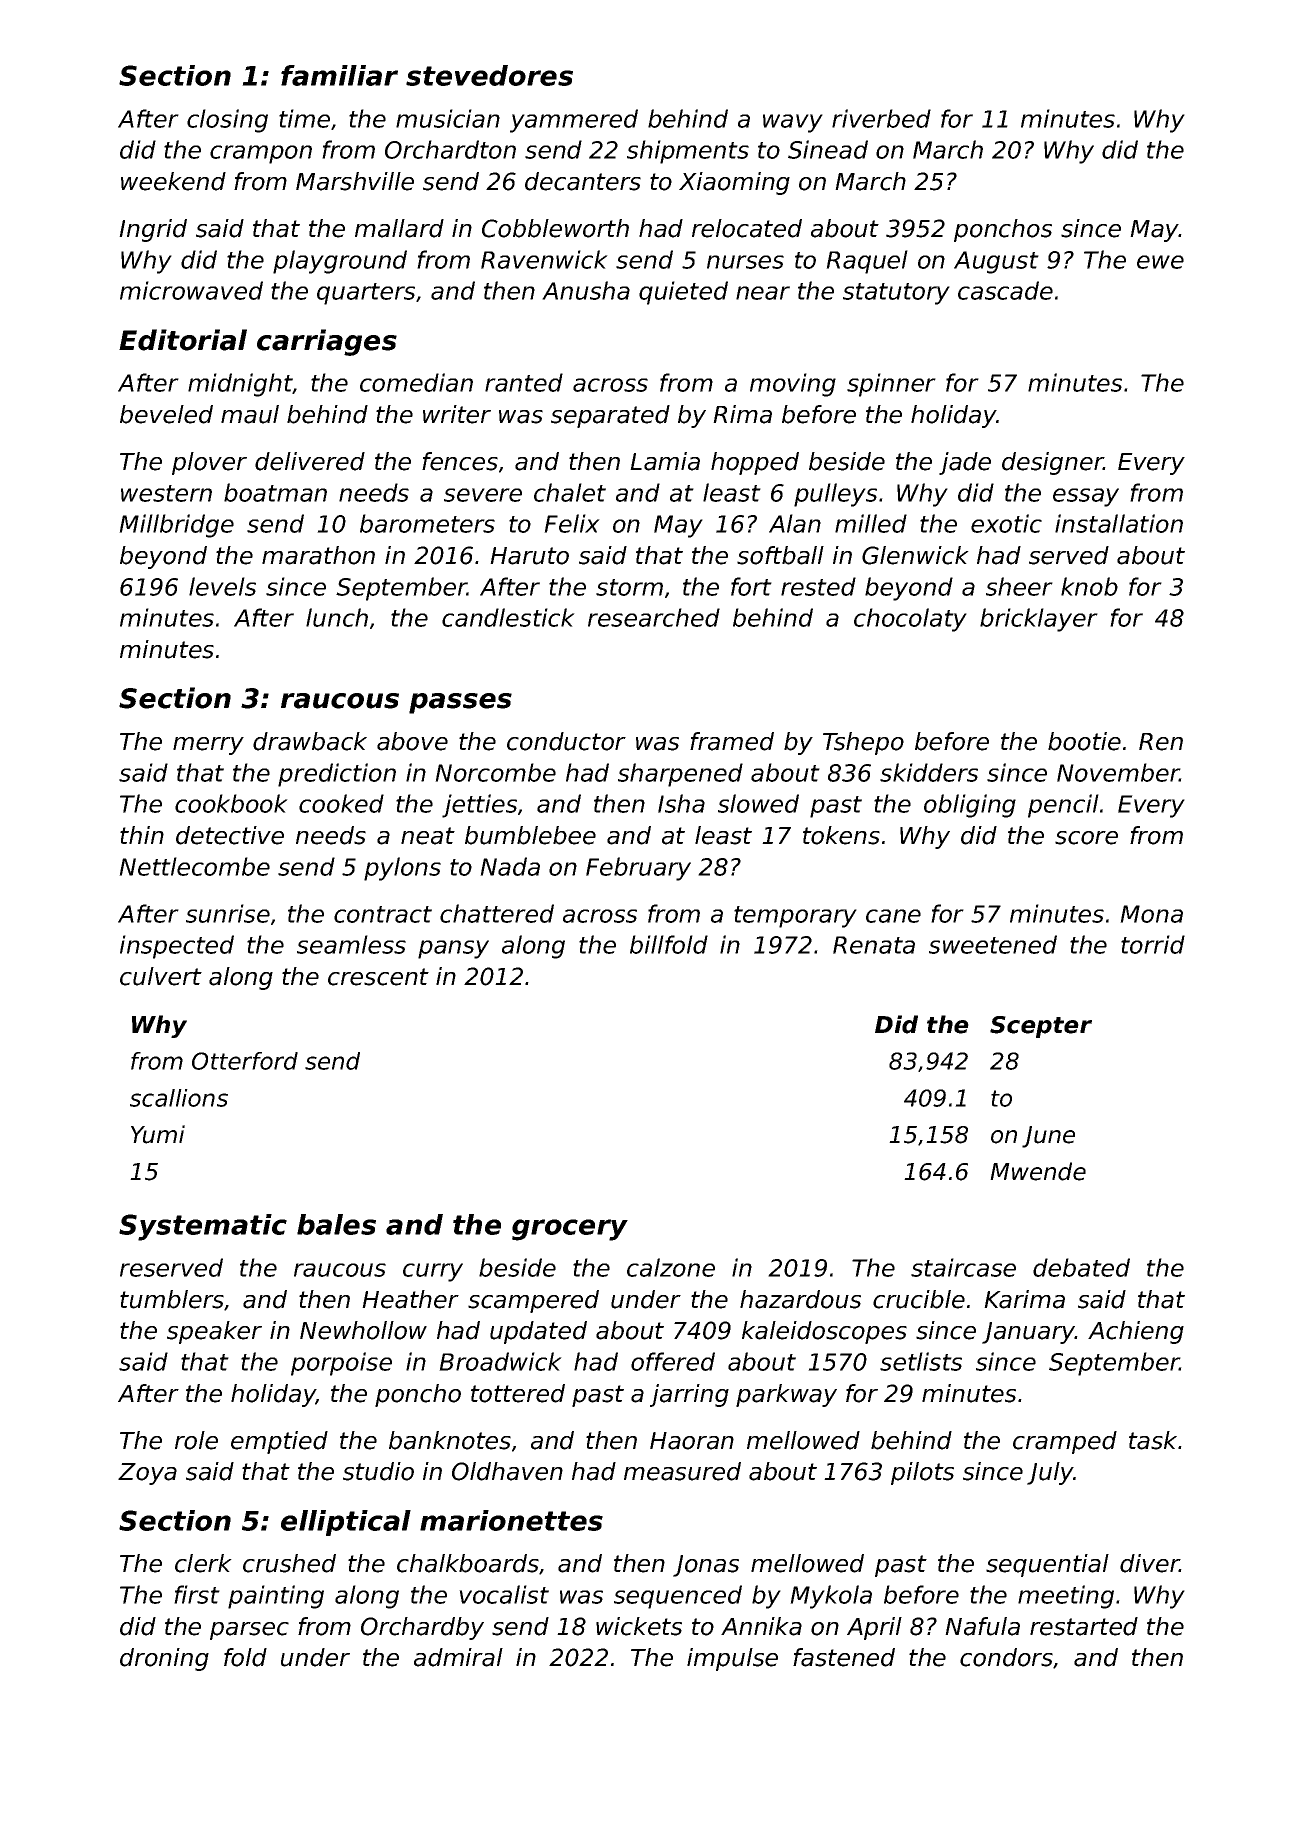 This screenshot has height=1844, width=1304. Describe the element at coordinates (339, 75) in the screenshot. I see `familiar` at that location.
